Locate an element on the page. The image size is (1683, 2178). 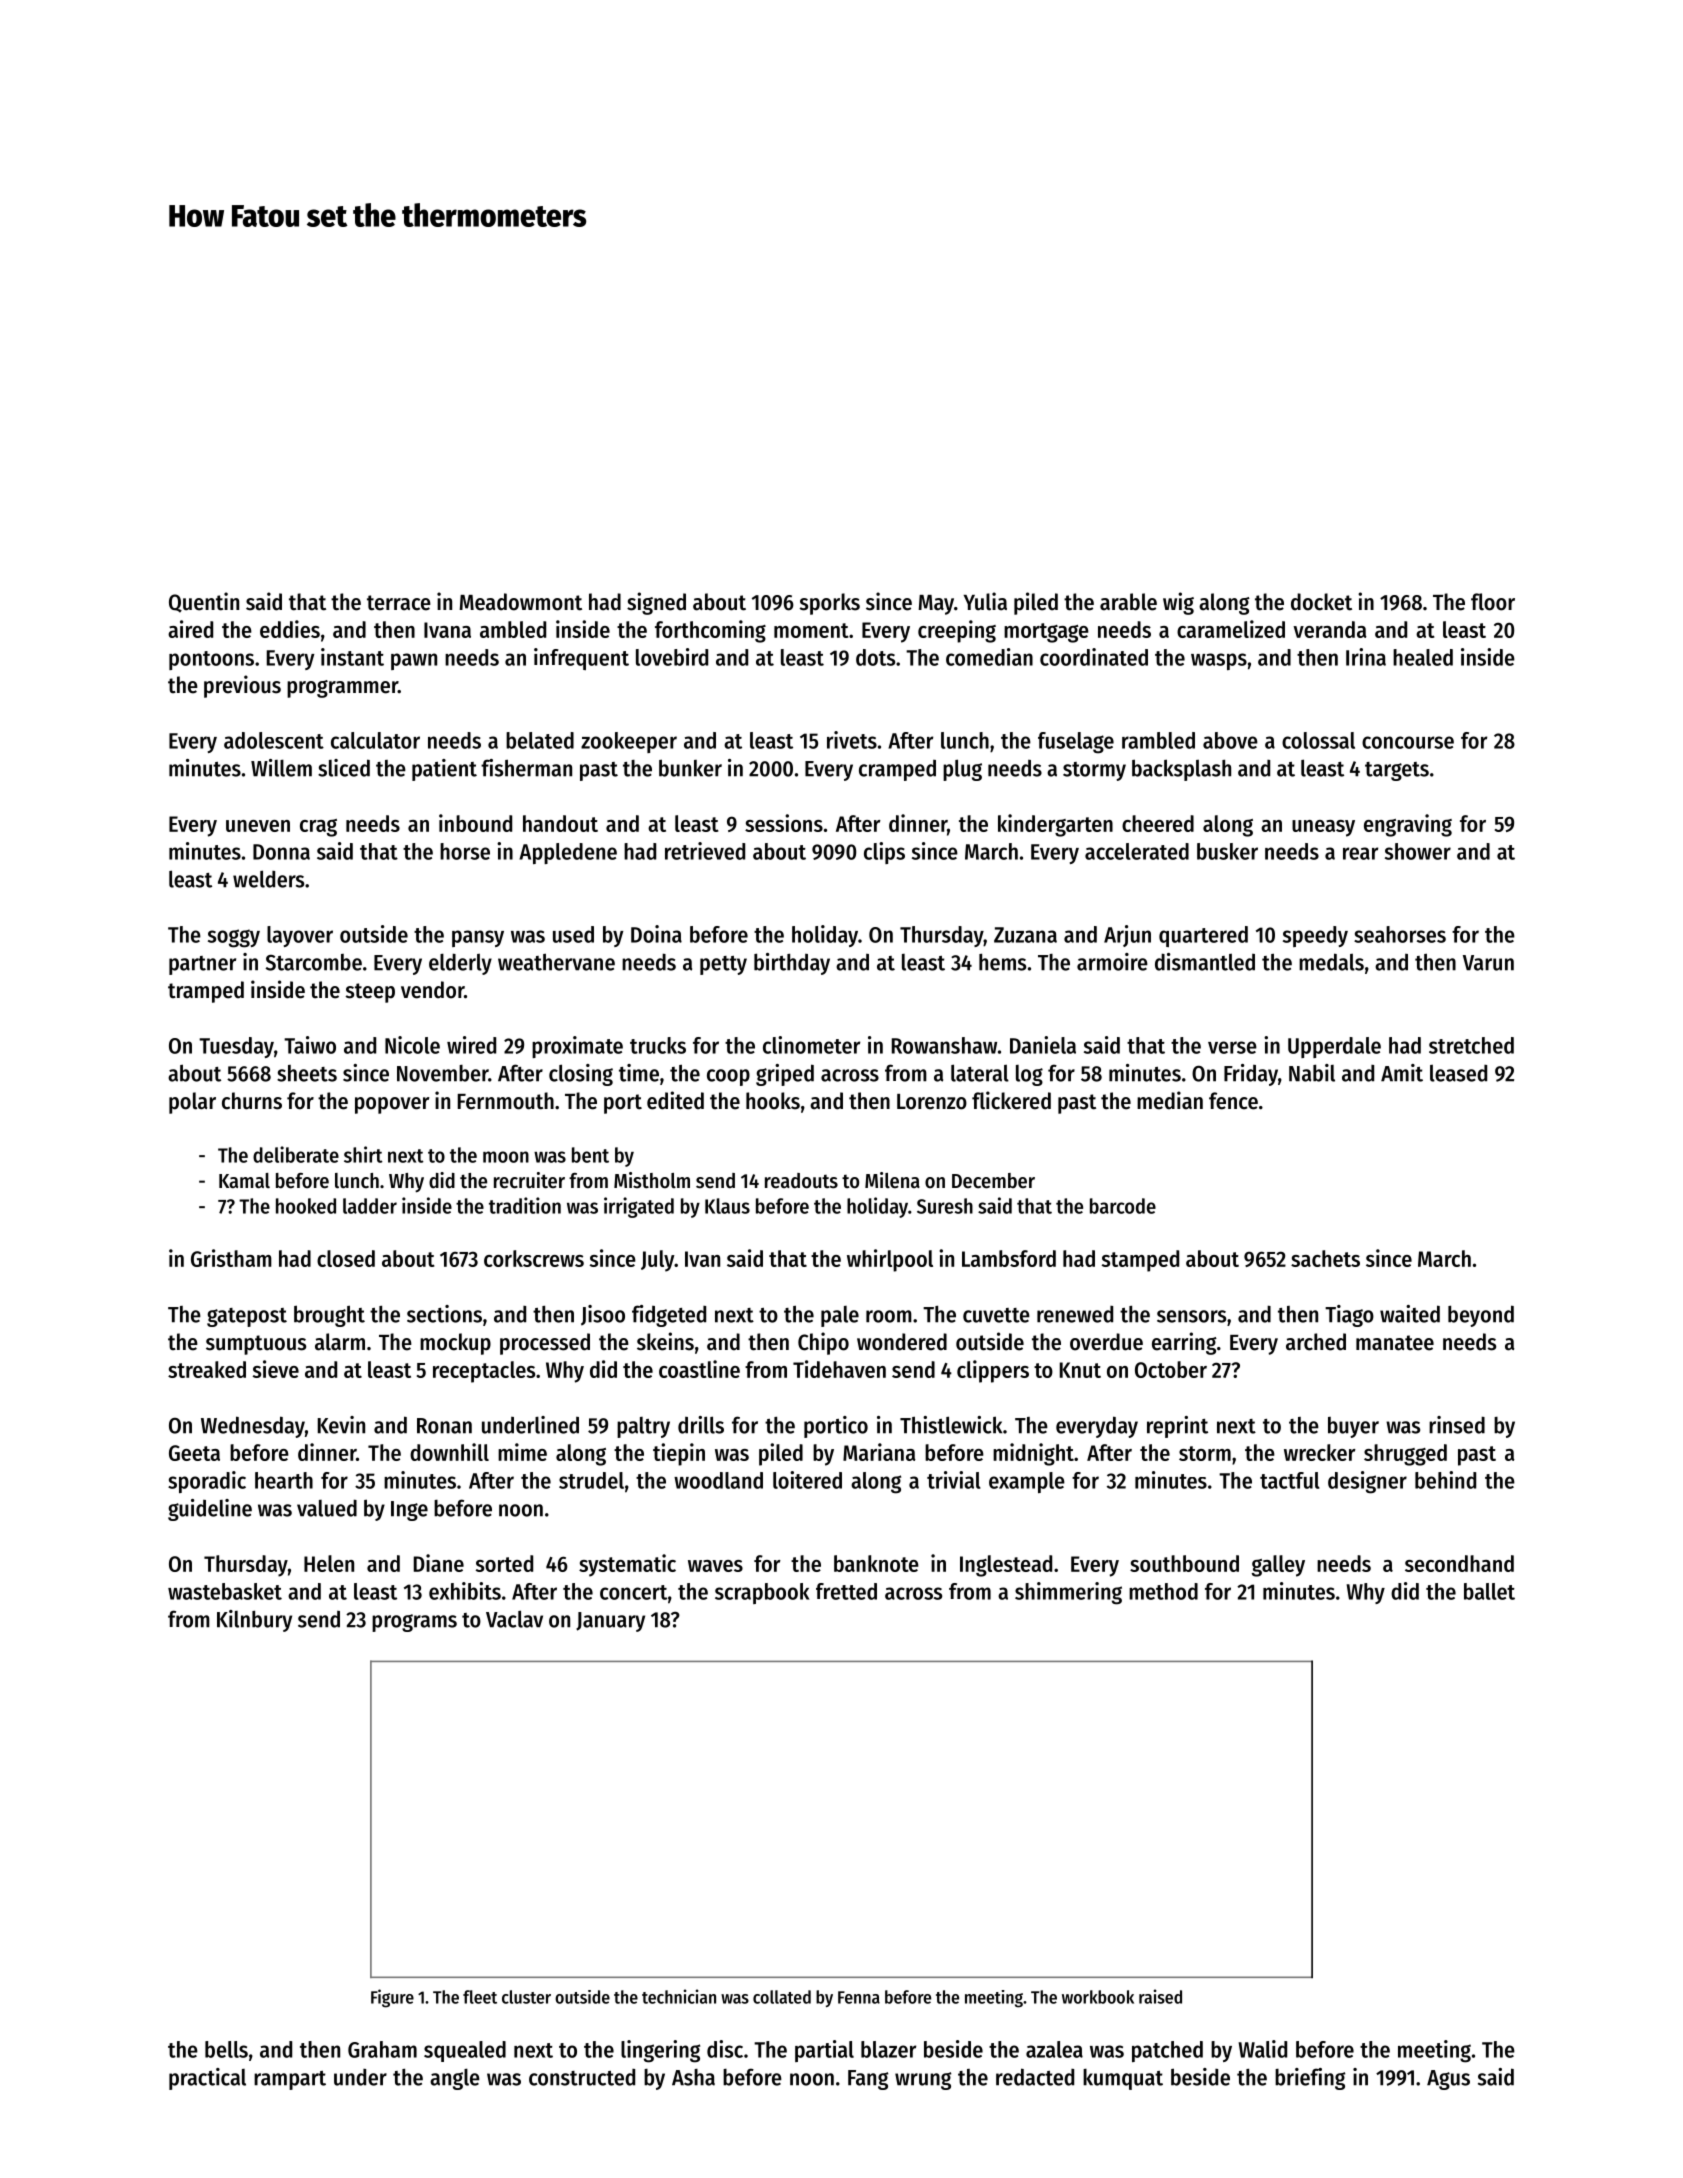
fence is located at coordinates (1233, 1101).
